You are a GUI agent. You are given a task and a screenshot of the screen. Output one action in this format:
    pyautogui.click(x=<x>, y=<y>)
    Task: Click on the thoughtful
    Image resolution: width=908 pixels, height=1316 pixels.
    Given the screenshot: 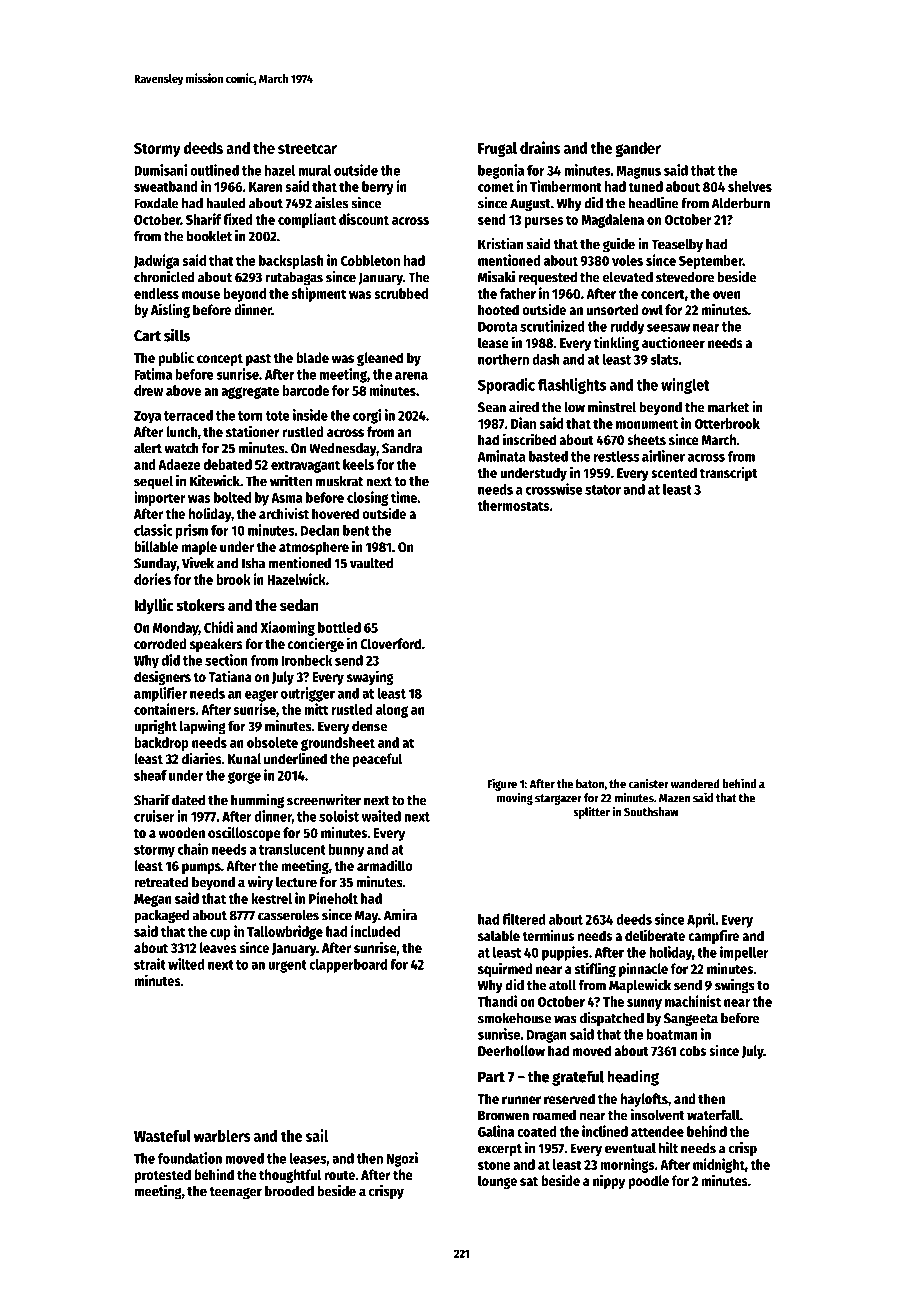 What is the action you would take?
    pyautogui.click(x=290, y=1176)
